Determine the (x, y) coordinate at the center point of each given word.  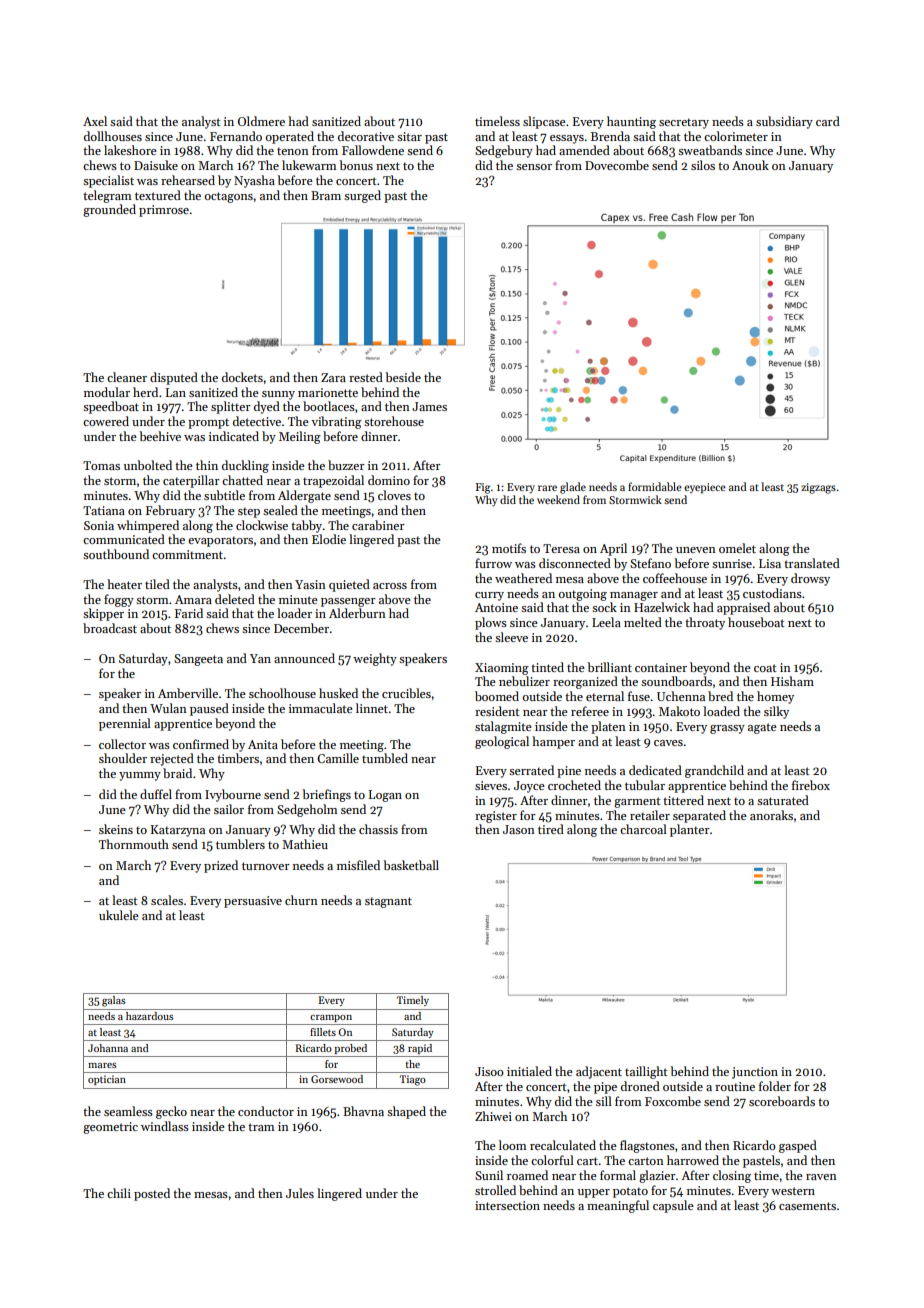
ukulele (119, 915)
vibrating (336, 422)
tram (261, 1127)
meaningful (618, 1206)
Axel (95, 121)
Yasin (310, 584)
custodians (772, 593)
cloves (394, 495)
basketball (411, 865)
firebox (811, 785)
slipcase (544, 122)
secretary (684, 123)
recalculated (563, 1145)
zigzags (818, 488)
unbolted (148, 465)
